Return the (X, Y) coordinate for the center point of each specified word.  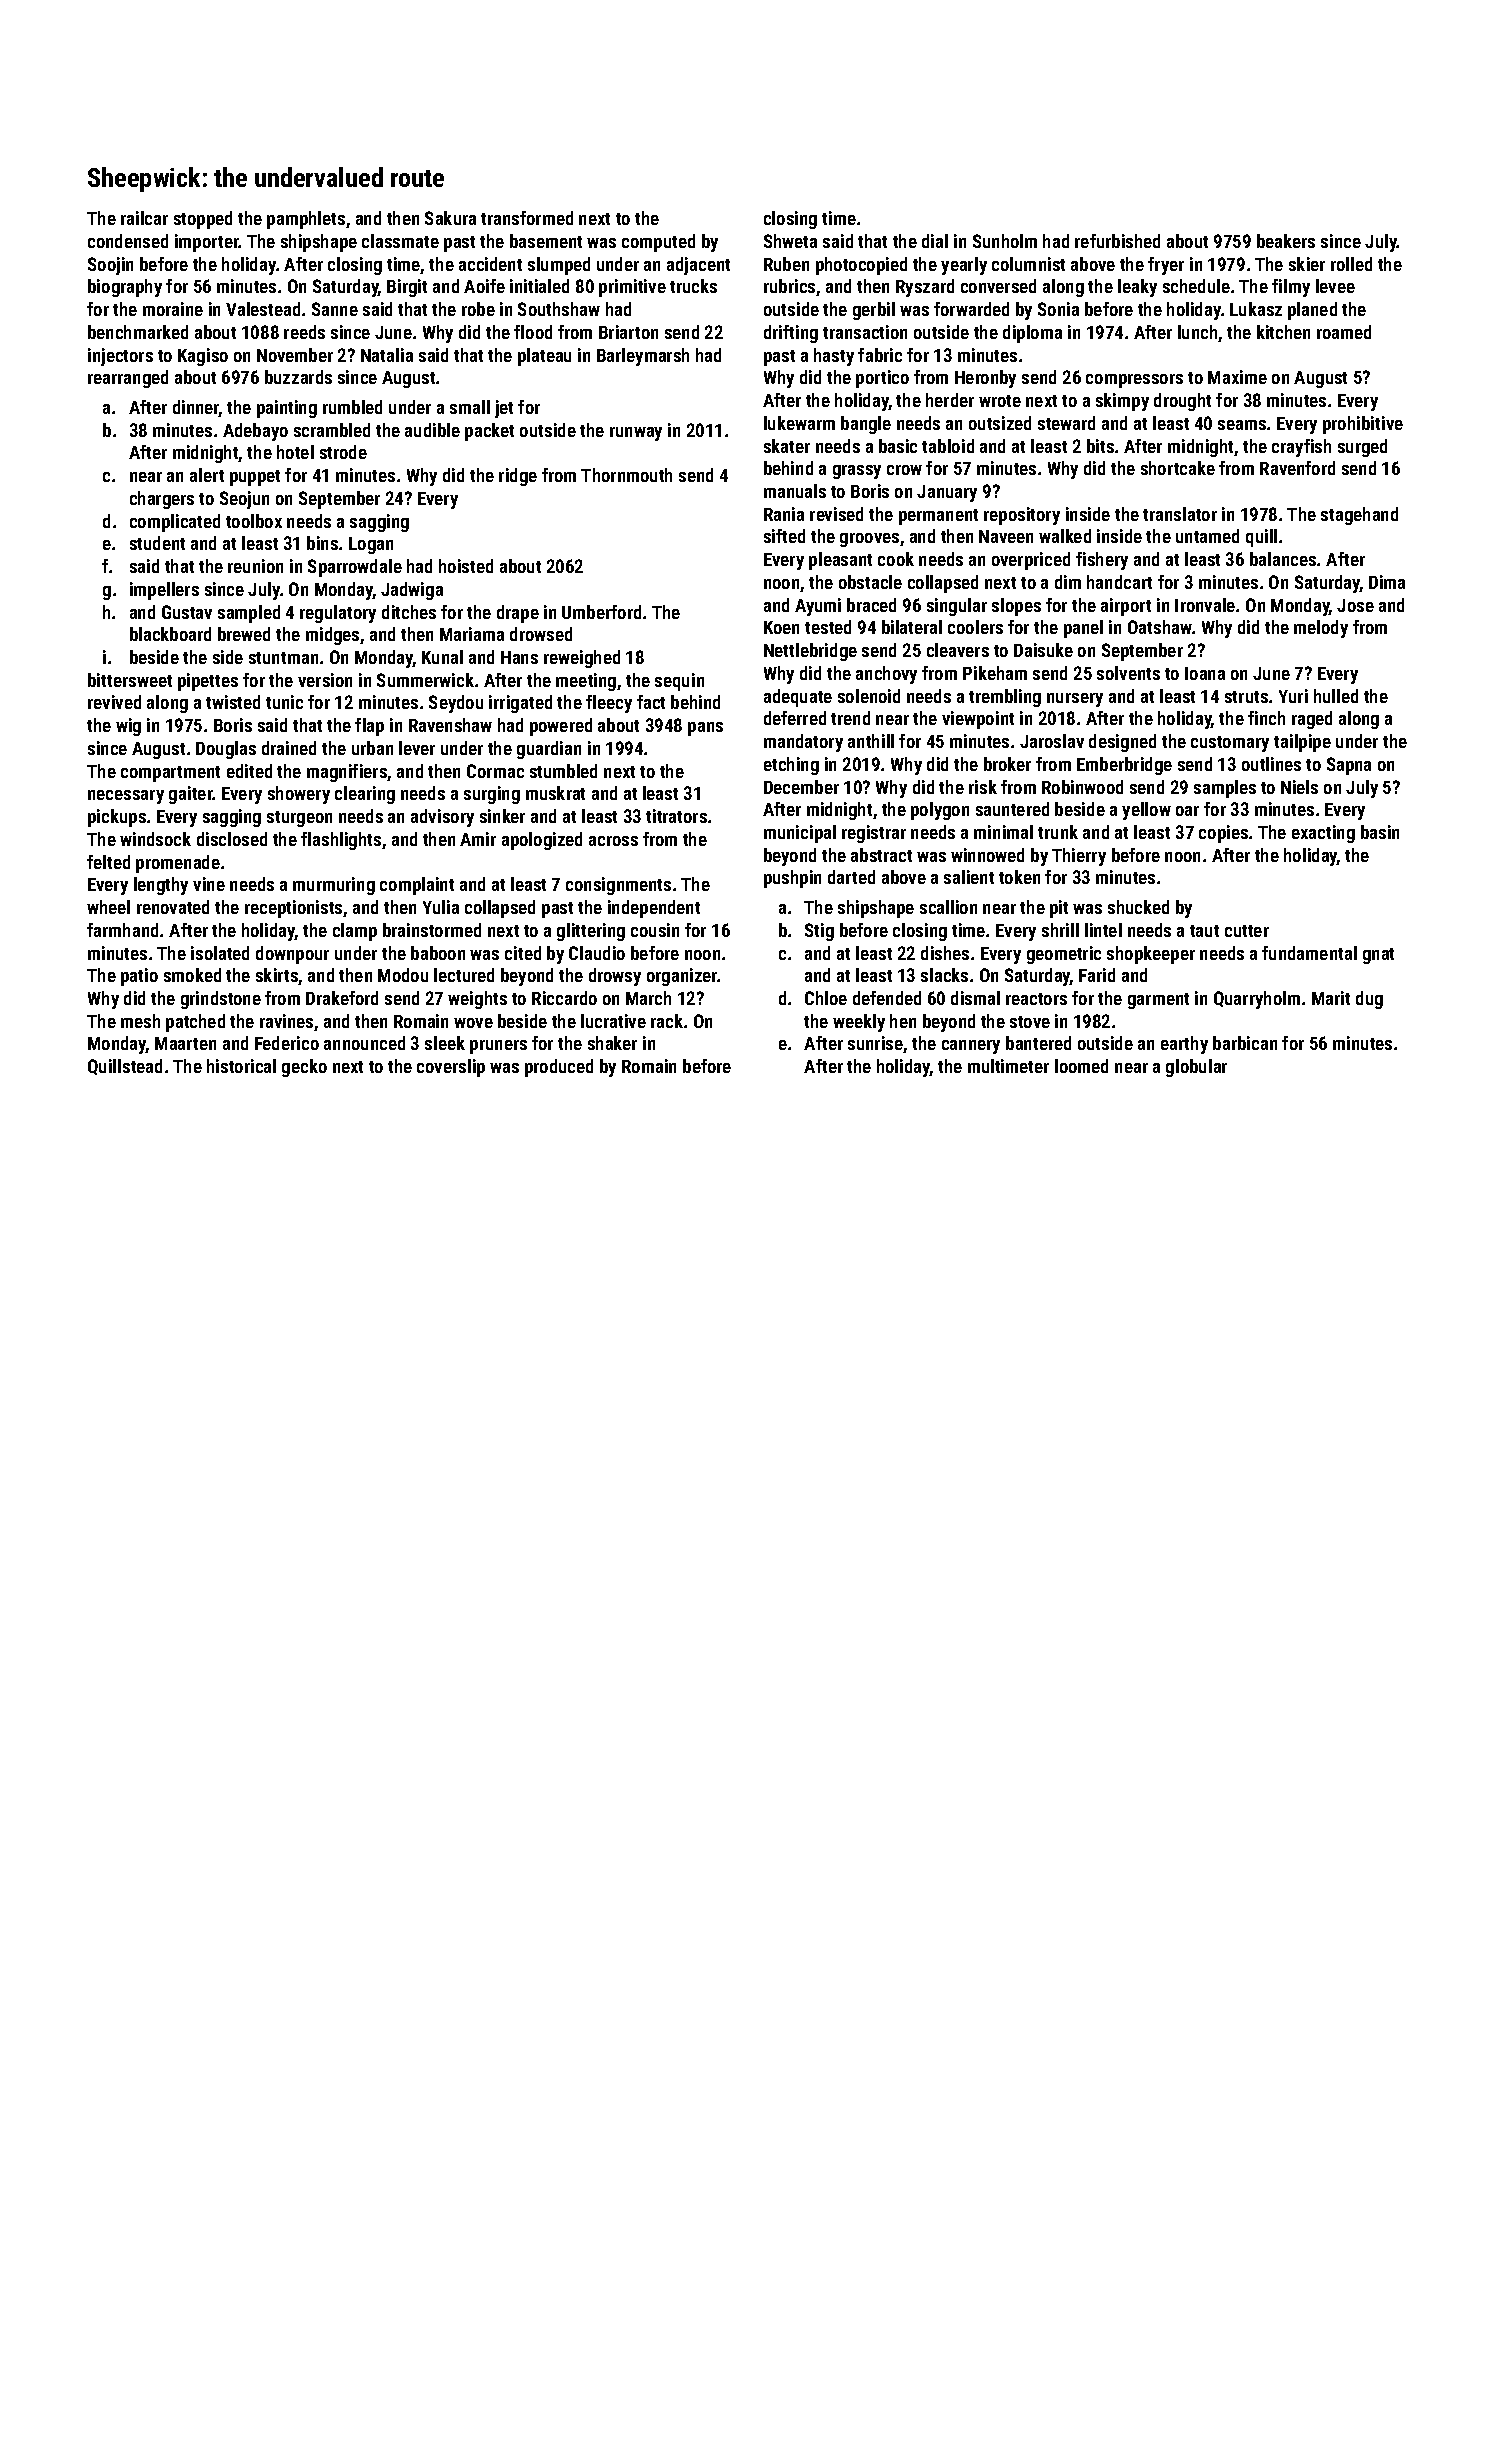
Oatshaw (1160, 627)
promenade (178, 864)
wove (473, 1023)
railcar (144, 218)
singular (957, 607)
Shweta (790, 241)
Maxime (1237, 377)
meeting (586, 682)
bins (322, 543)
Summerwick (425, 680)
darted (851, 877)
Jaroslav (1052, 741)
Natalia (387, 355)
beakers (1286, 241)
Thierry (1079, 857)
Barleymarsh (643, 357)
